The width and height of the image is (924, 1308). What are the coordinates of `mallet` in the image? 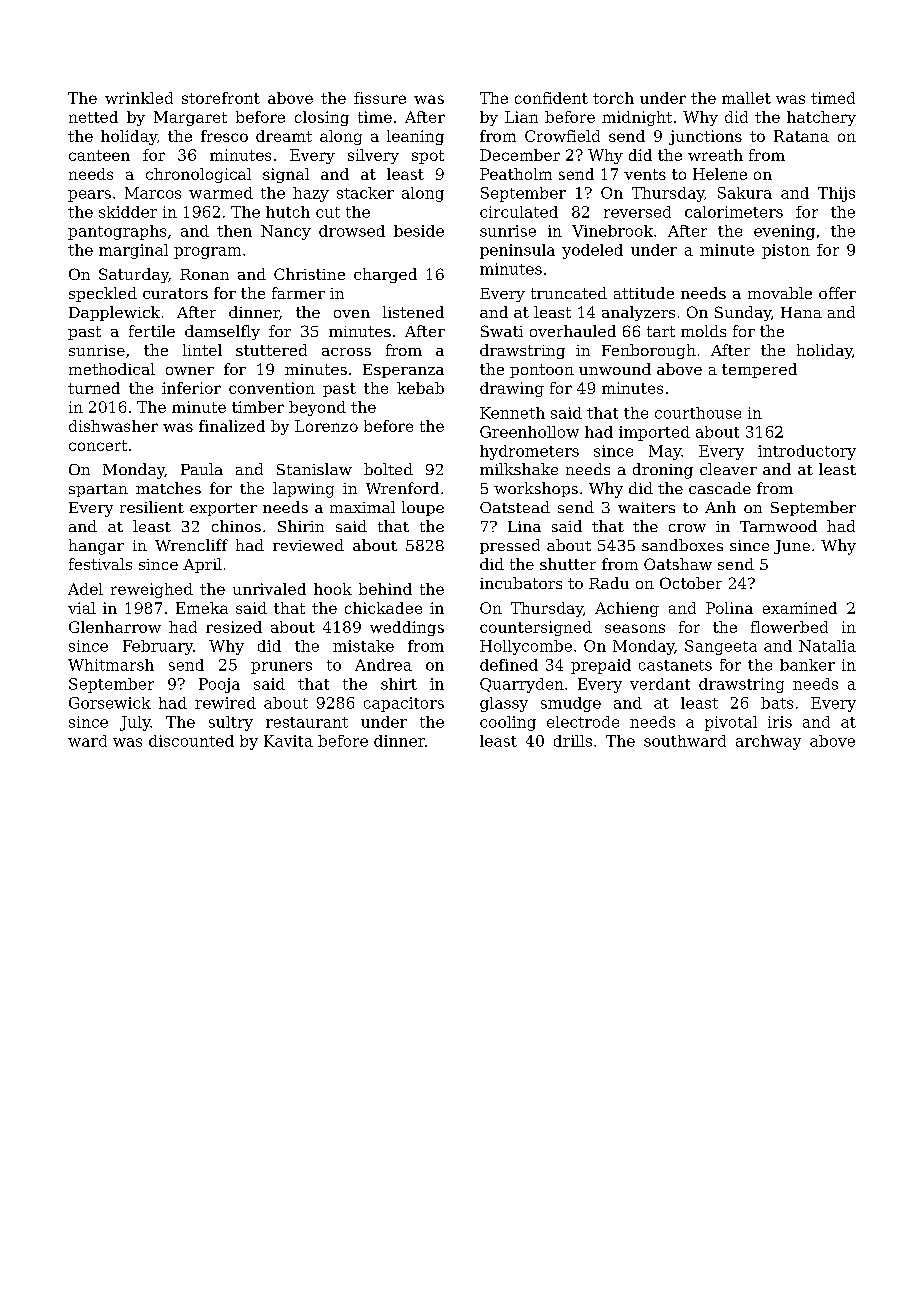 It's located at (746, 98).
